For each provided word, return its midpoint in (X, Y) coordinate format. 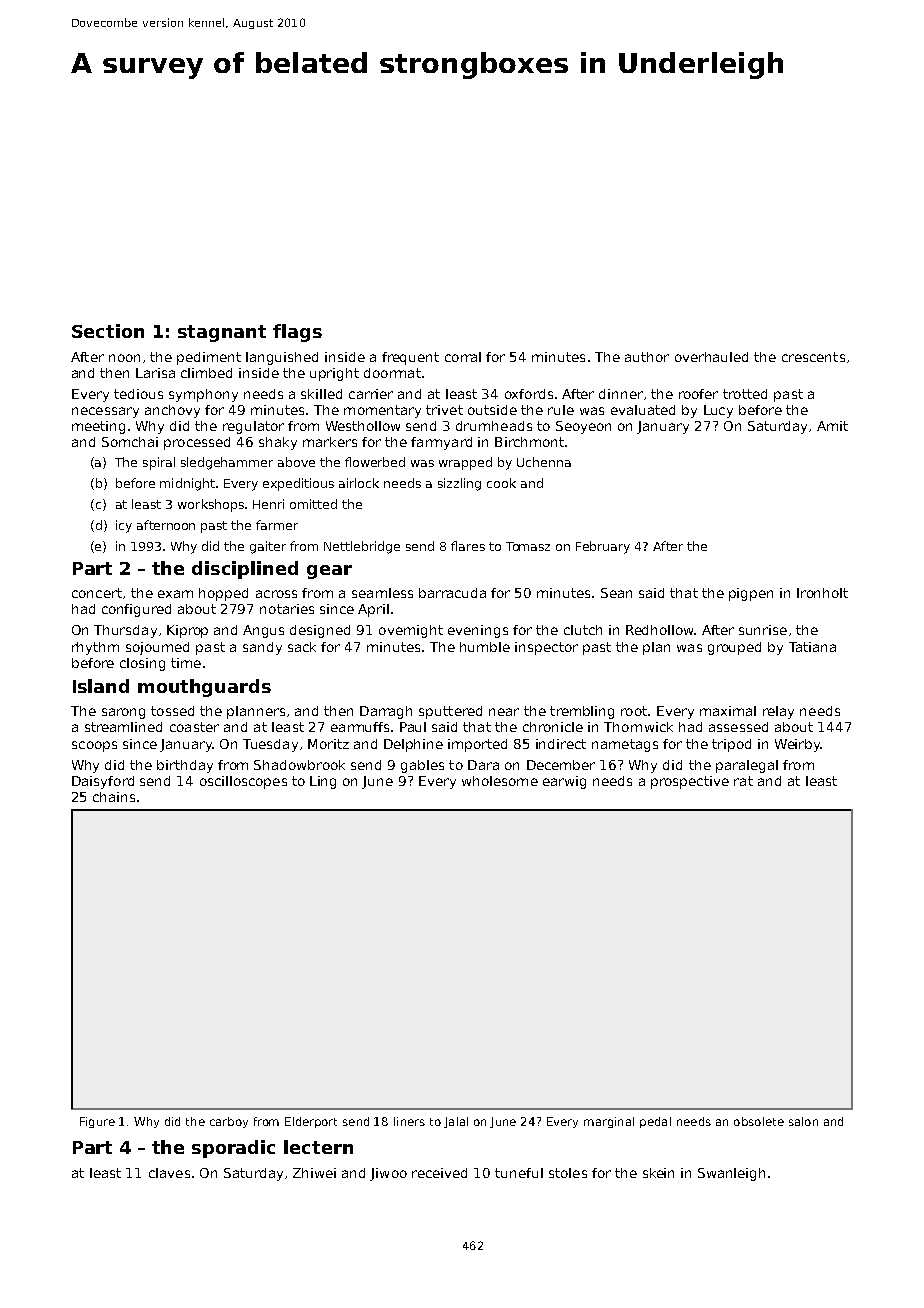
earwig (564, 782)
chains (114, 797)
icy (124, 526)
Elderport (311, 1122)
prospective (690, 782)
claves (169, 1173)
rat (743, 781)
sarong (123, 713)
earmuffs (360, 727)
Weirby (797, 745)
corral (463, 357)
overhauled (711, 357)
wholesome (500, 781)
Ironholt (822, 593)
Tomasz (528, 546)
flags (297, 333)
